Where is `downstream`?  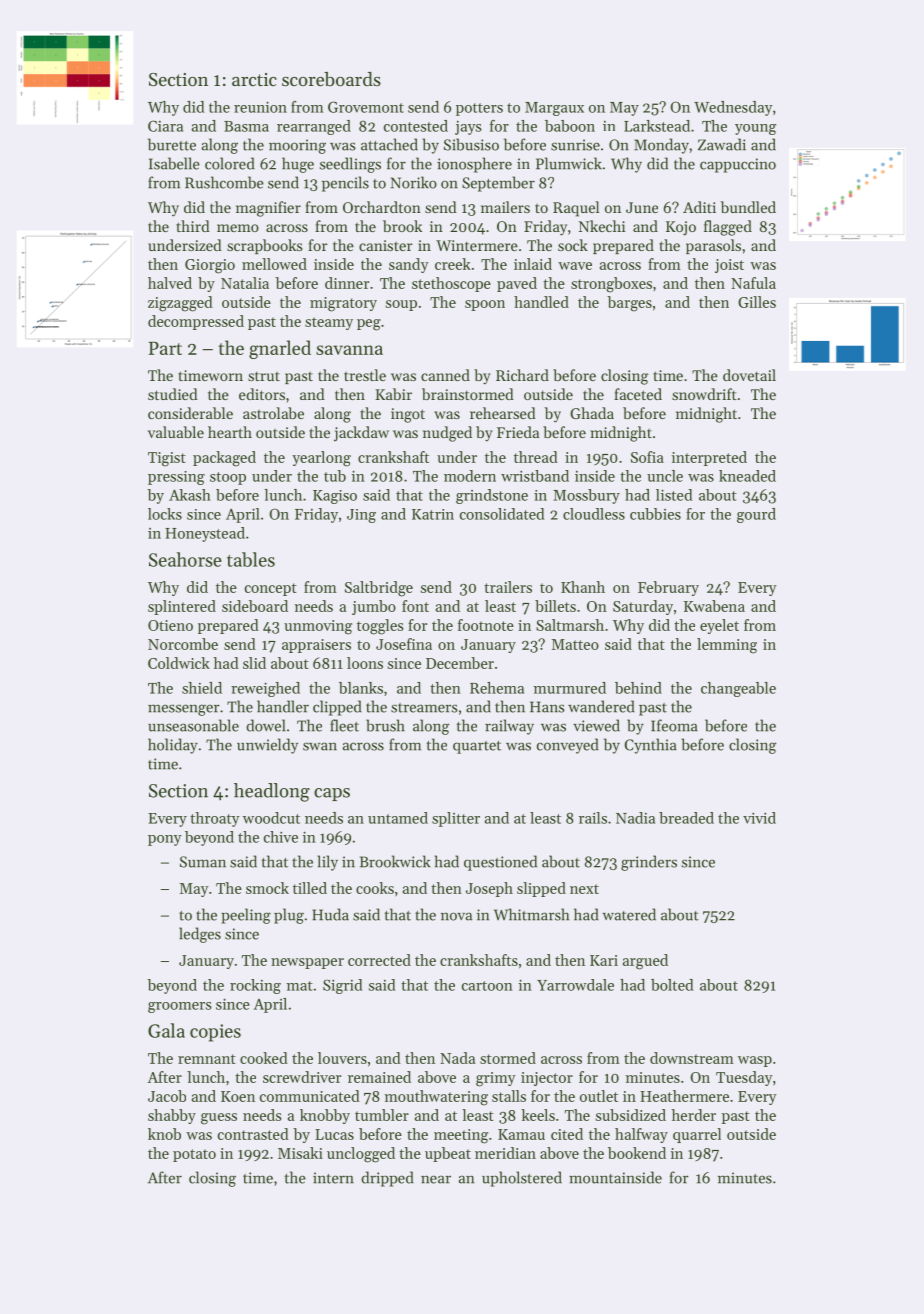 downstream is located at coordinates (692, 1058).
